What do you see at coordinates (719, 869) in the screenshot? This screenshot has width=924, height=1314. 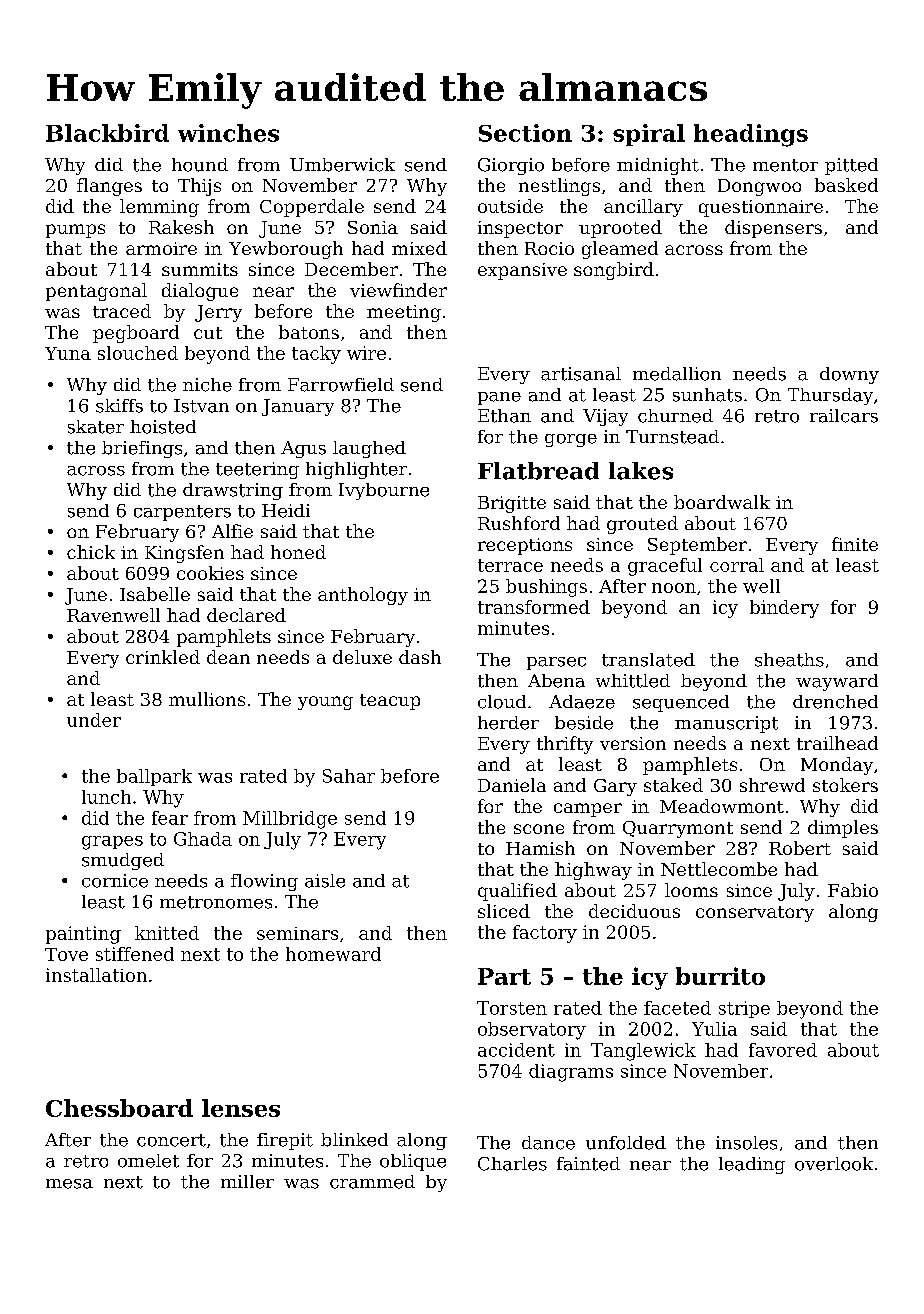 I see `Nettlecombe` at bounding box center [719, 869].
